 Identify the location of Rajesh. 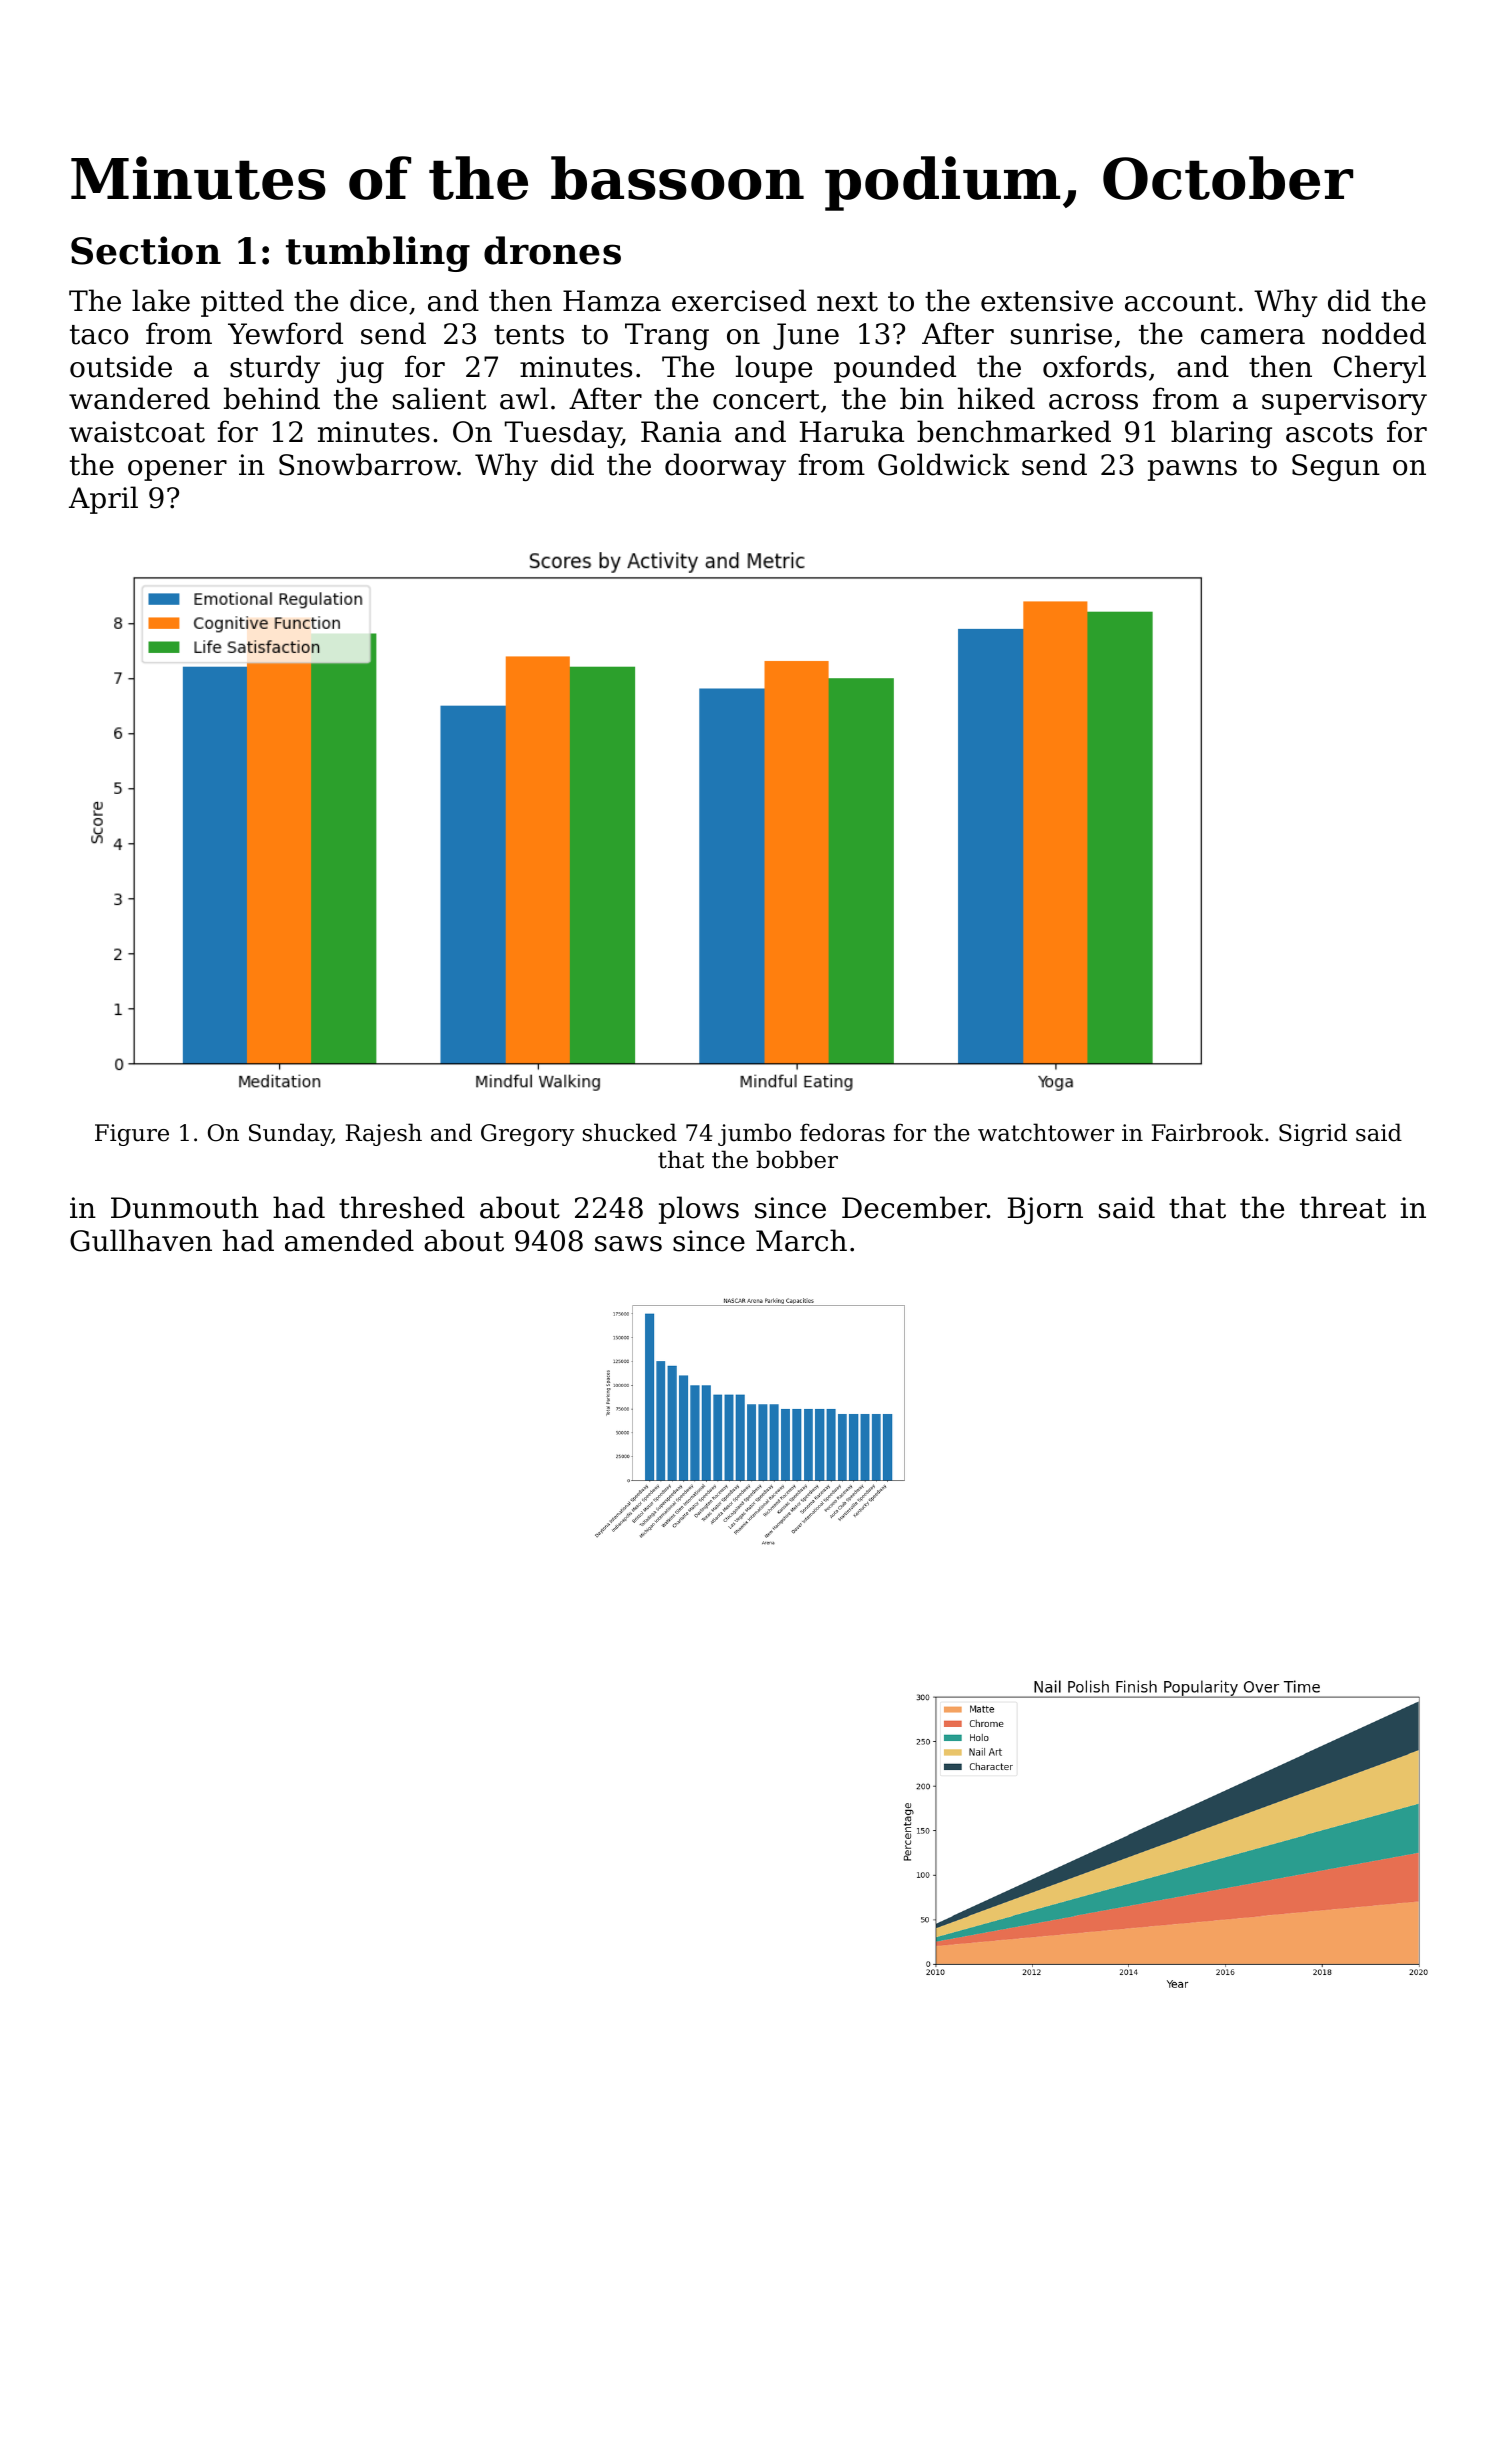
(383, 1134).
